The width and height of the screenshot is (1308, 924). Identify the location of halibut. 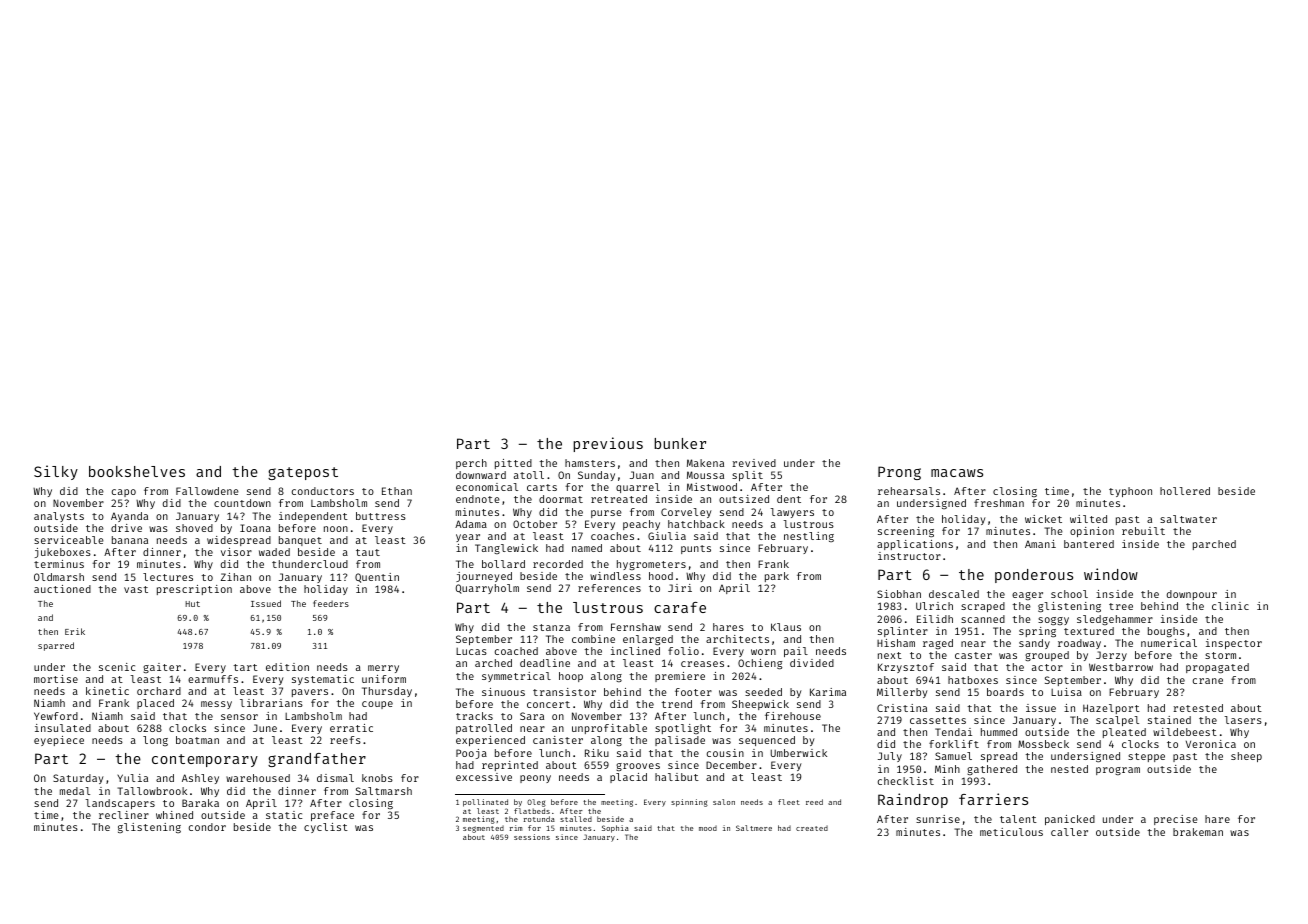
(677, 777).
